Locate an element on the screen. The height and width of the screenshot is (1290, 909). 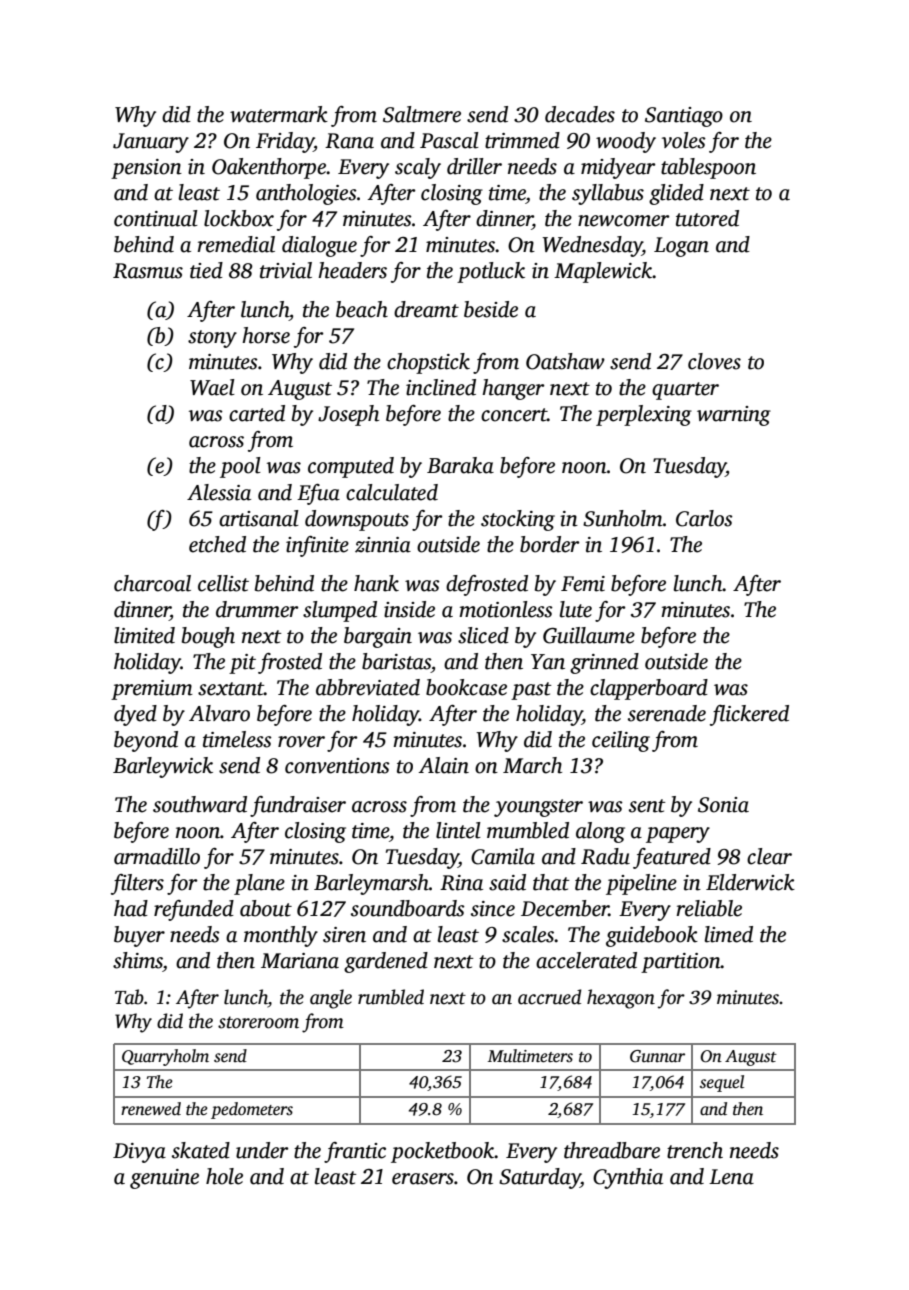
Yan is located at coordinates (548, 662).
